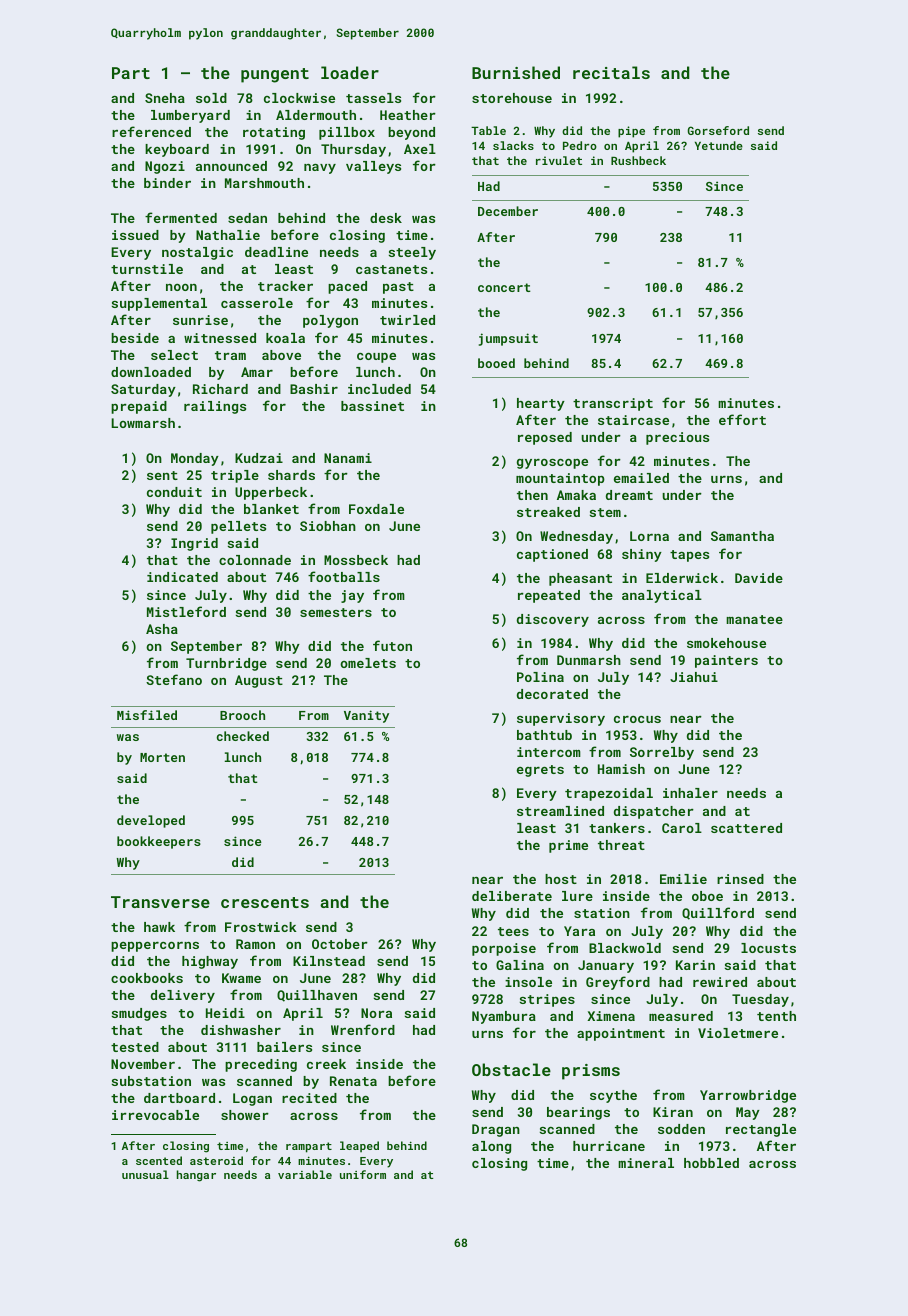  What do you see at coordinates (683, 879) in the screenshot?
I see `Emilie` at bounding box center [683, 879].
